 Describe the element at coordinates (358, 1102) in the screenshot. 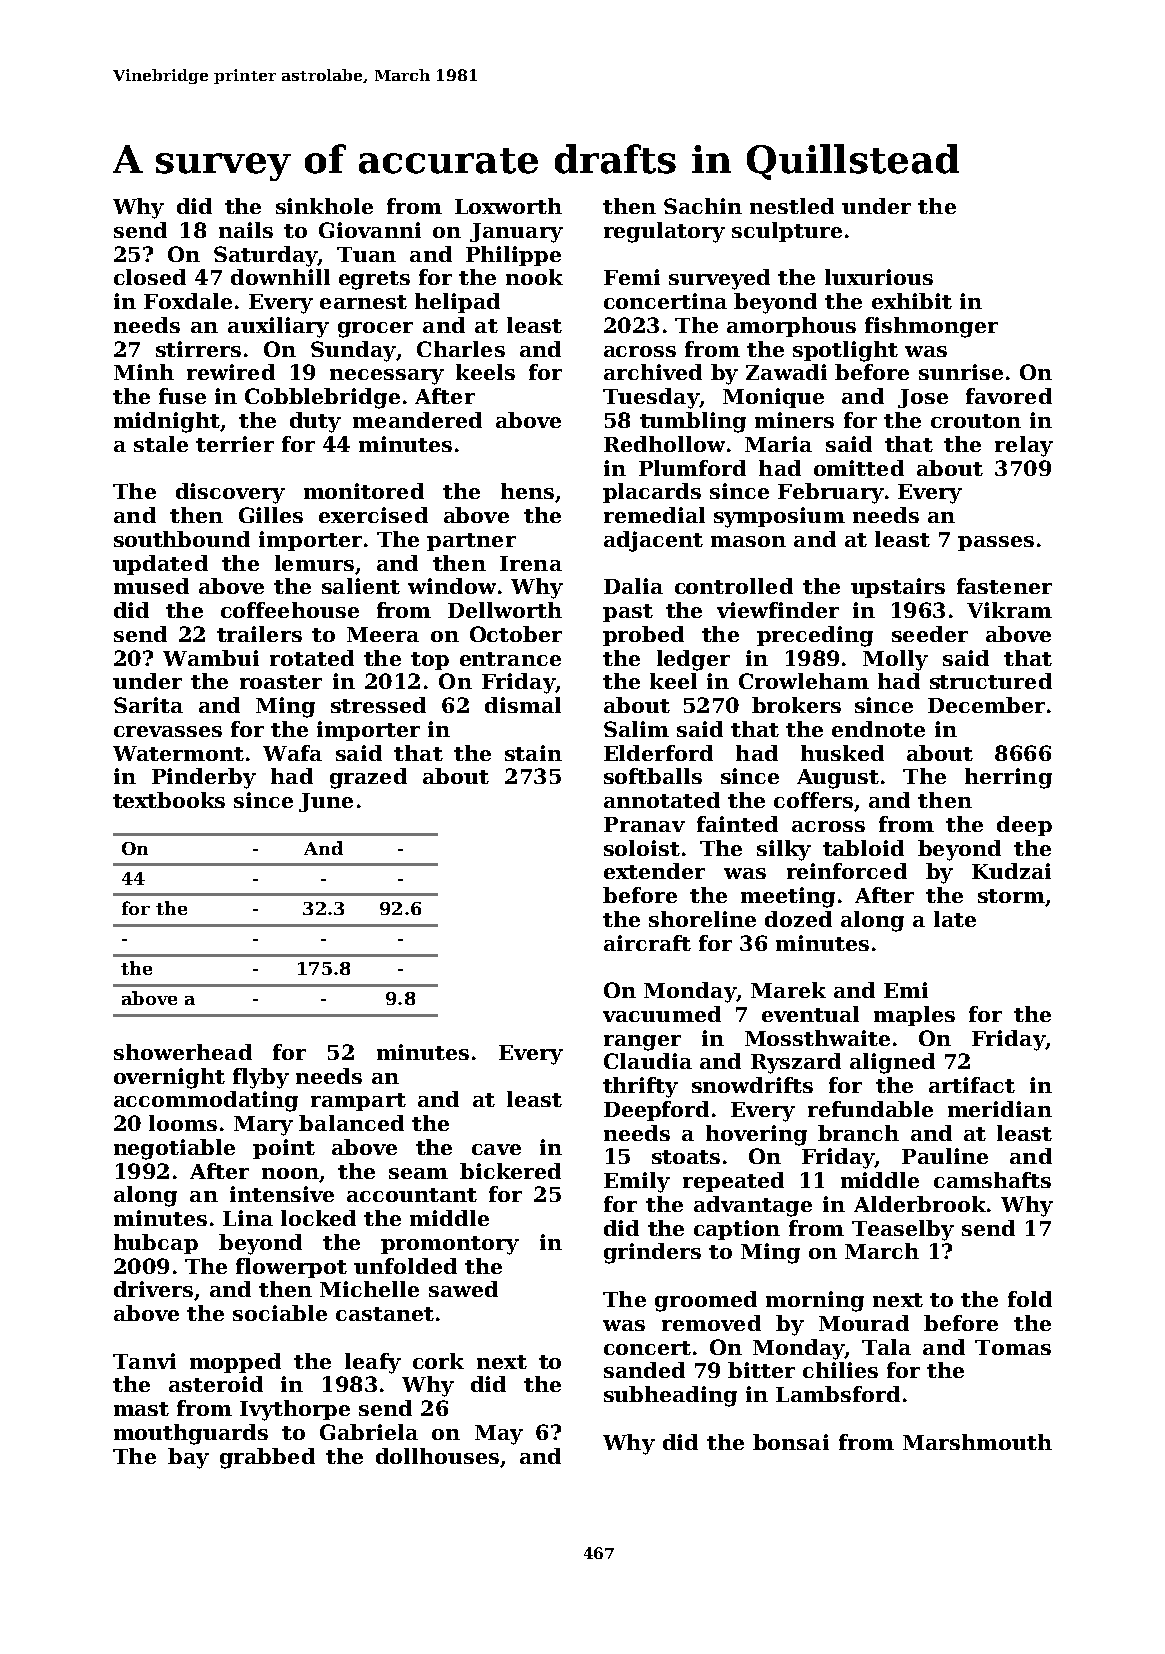

I see `rampart` at that location.
